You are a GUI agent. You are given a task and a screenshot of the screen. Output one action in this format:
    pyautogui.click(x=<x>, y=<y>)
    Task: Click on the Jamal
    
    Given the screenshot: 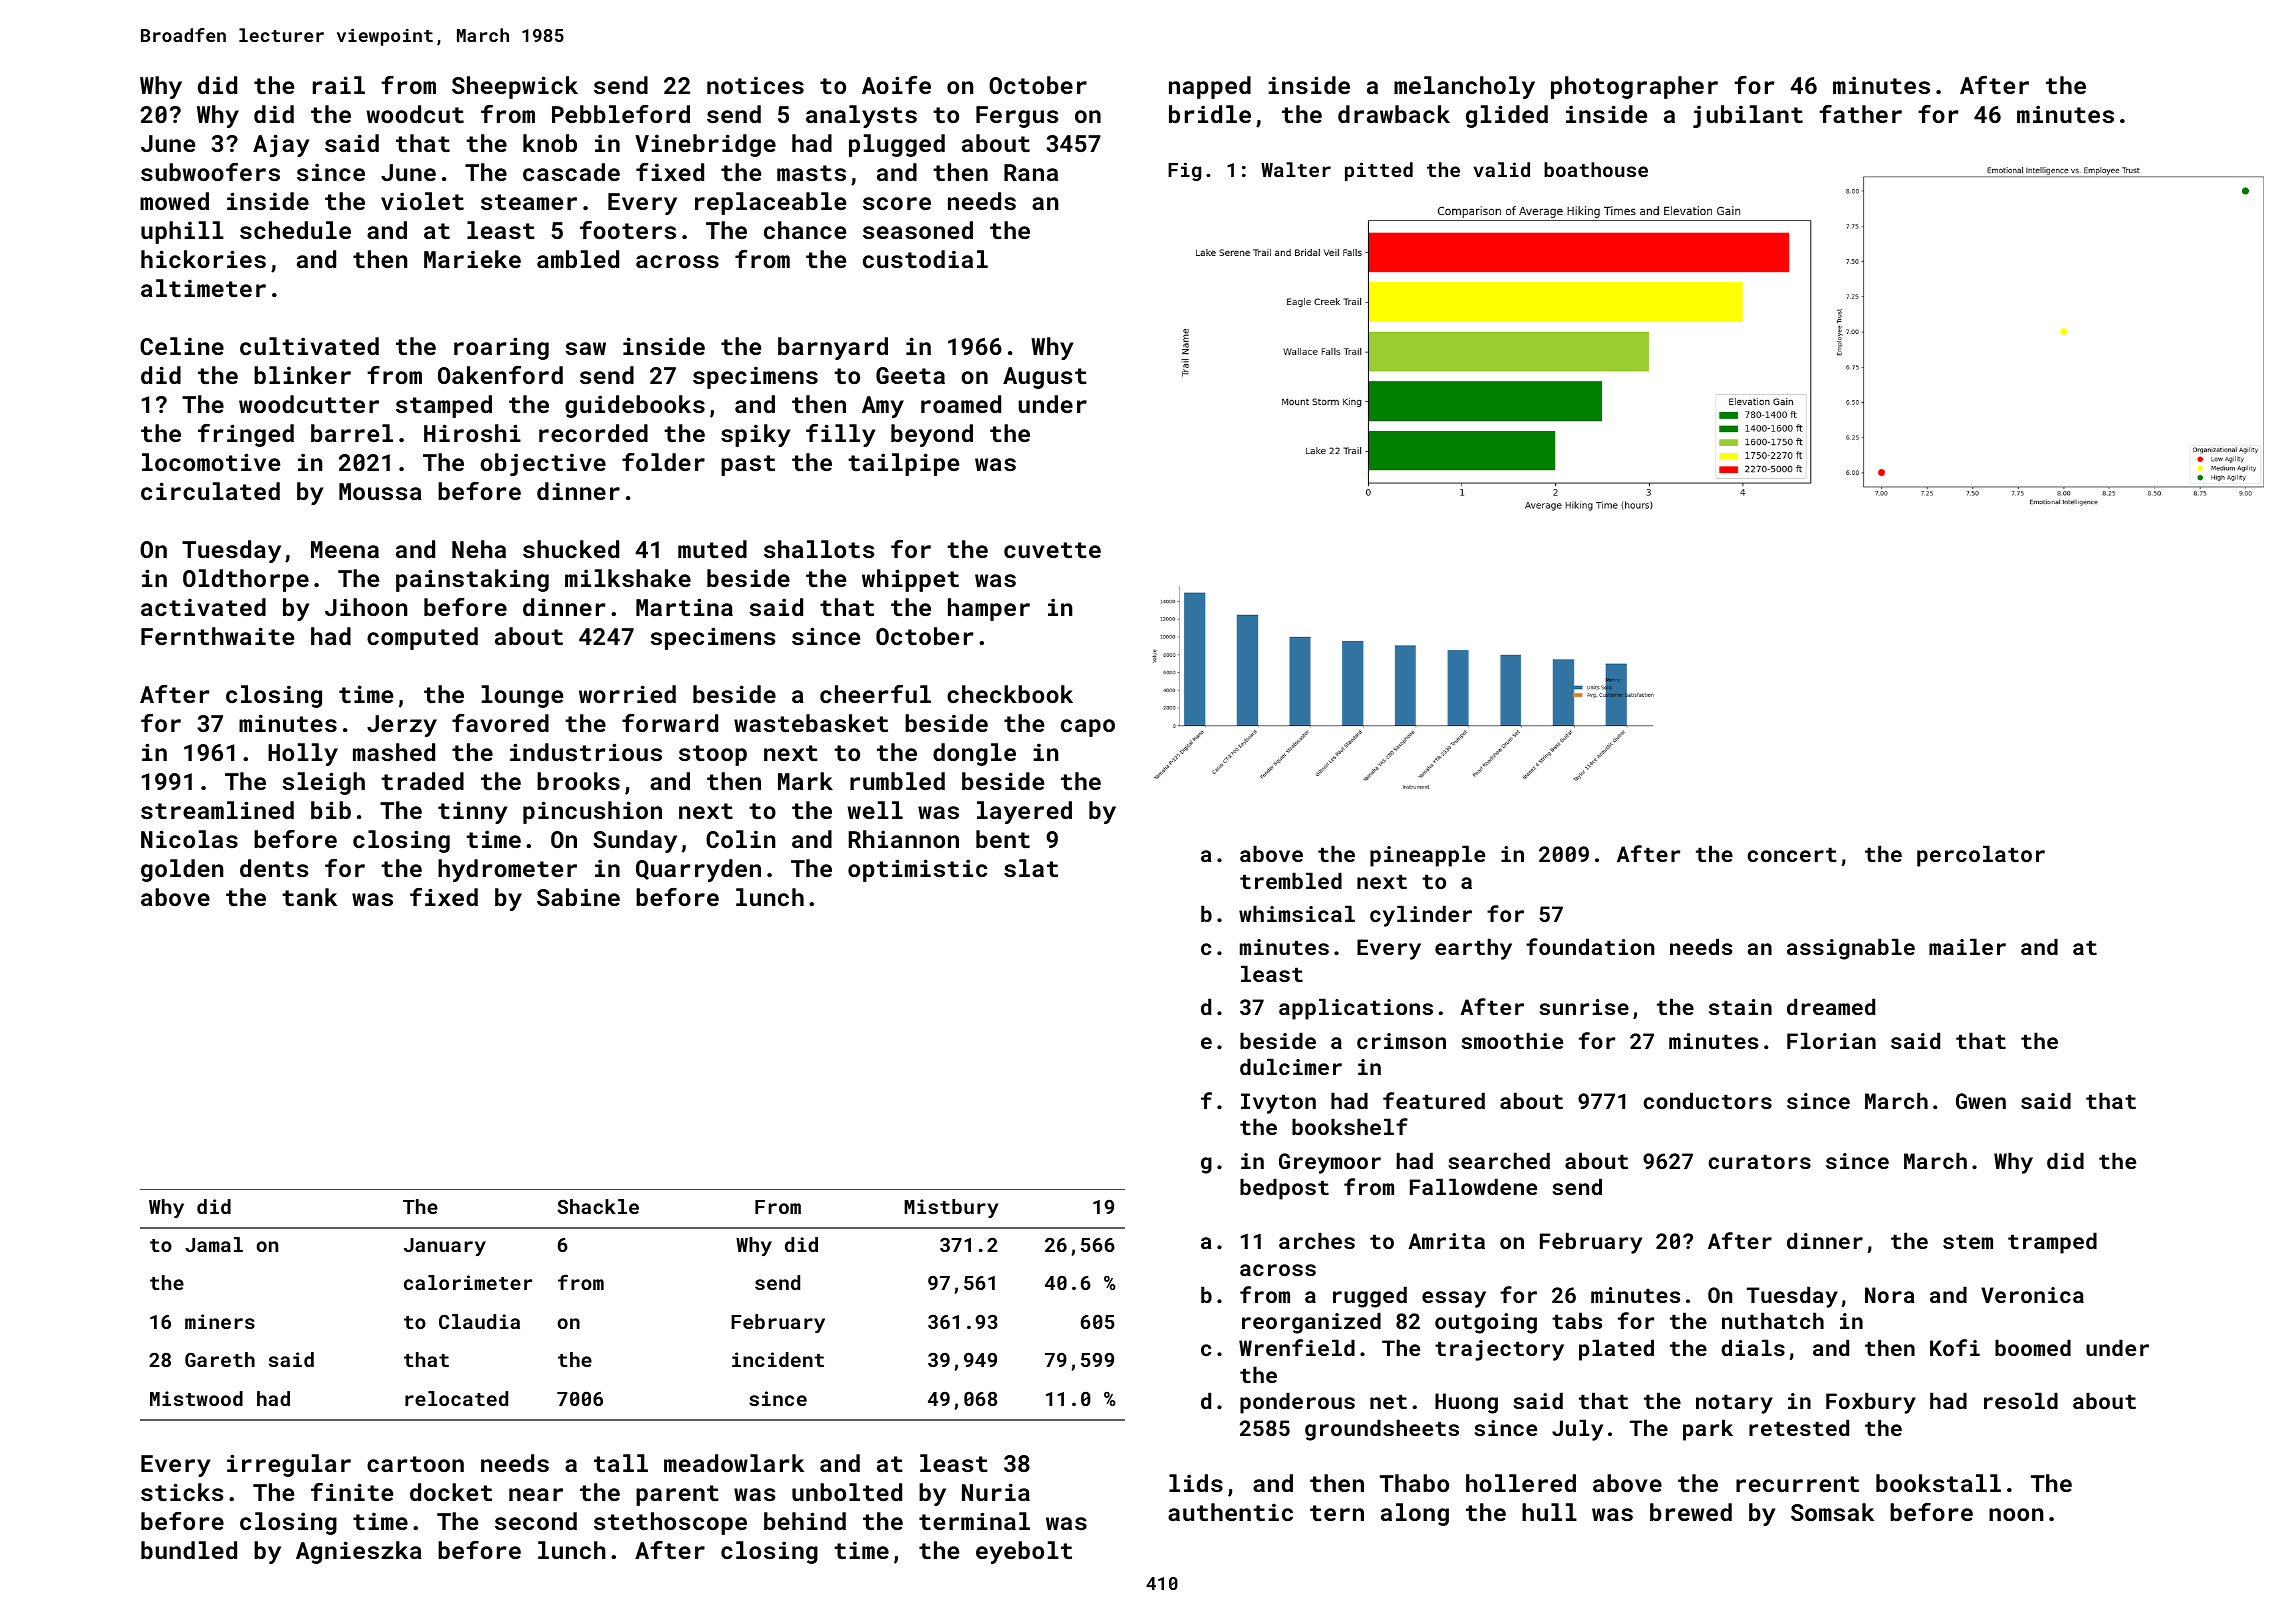 What is the action you would take?
    pyautogui.click(x=214, y=1244)
